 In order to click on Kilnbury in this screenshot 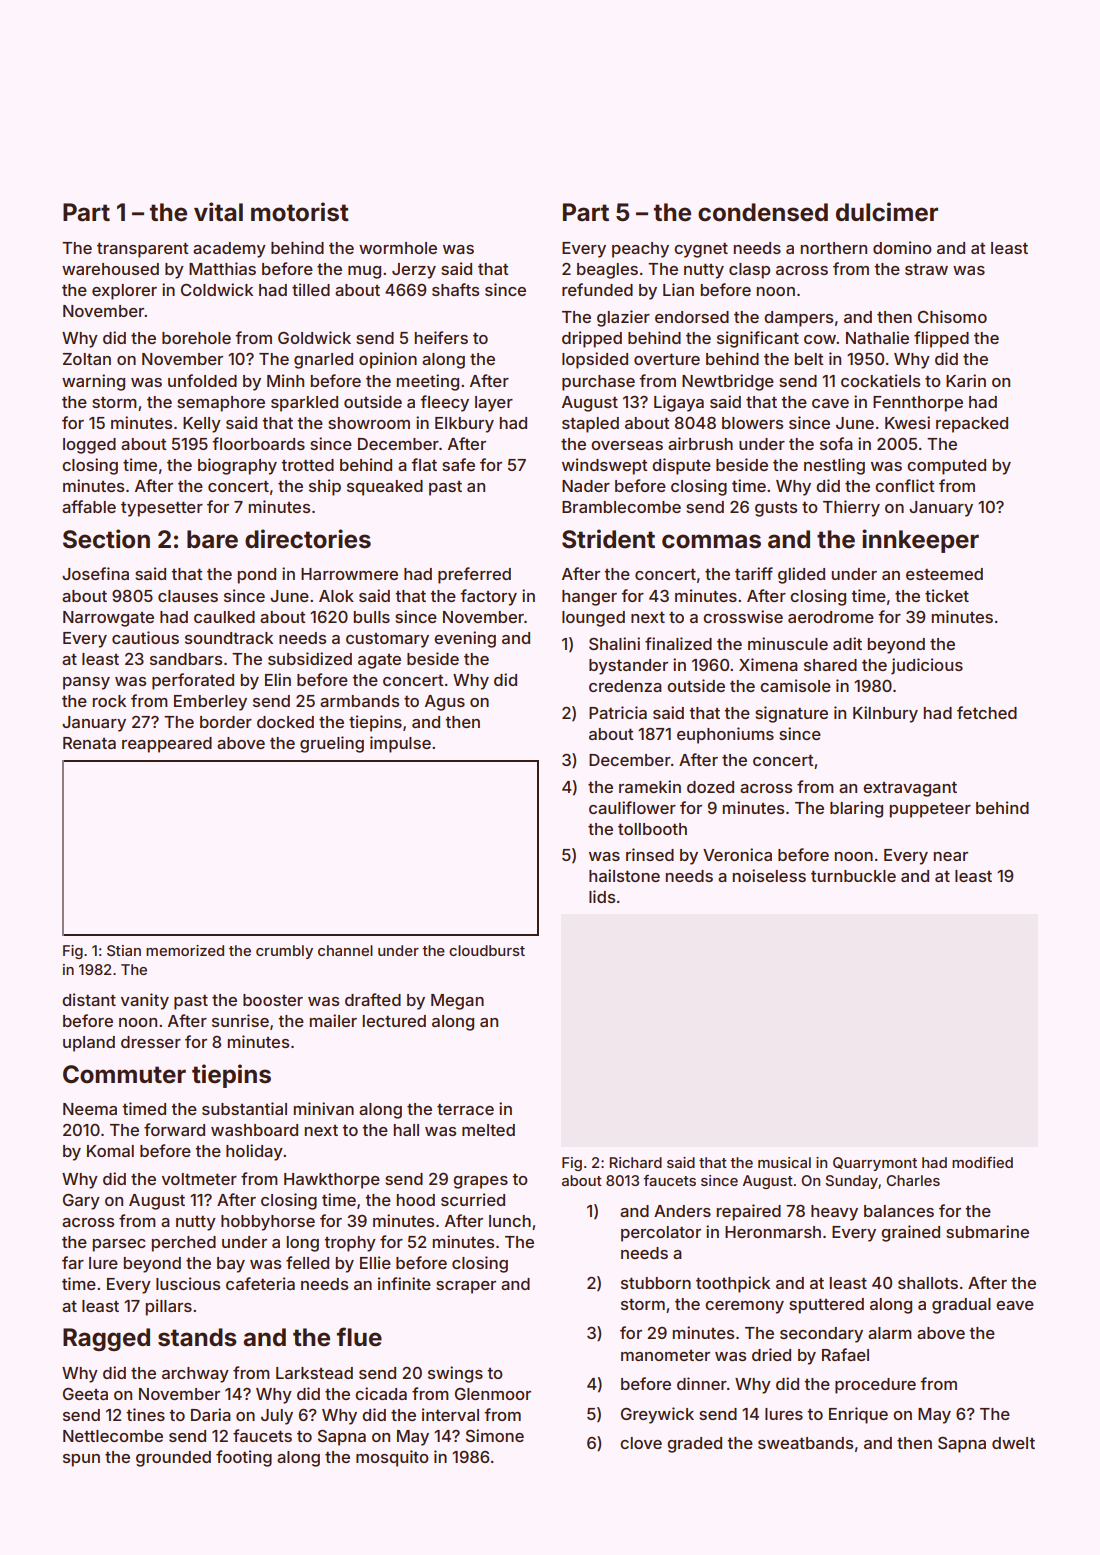, I will do `click(885, 714)`.
